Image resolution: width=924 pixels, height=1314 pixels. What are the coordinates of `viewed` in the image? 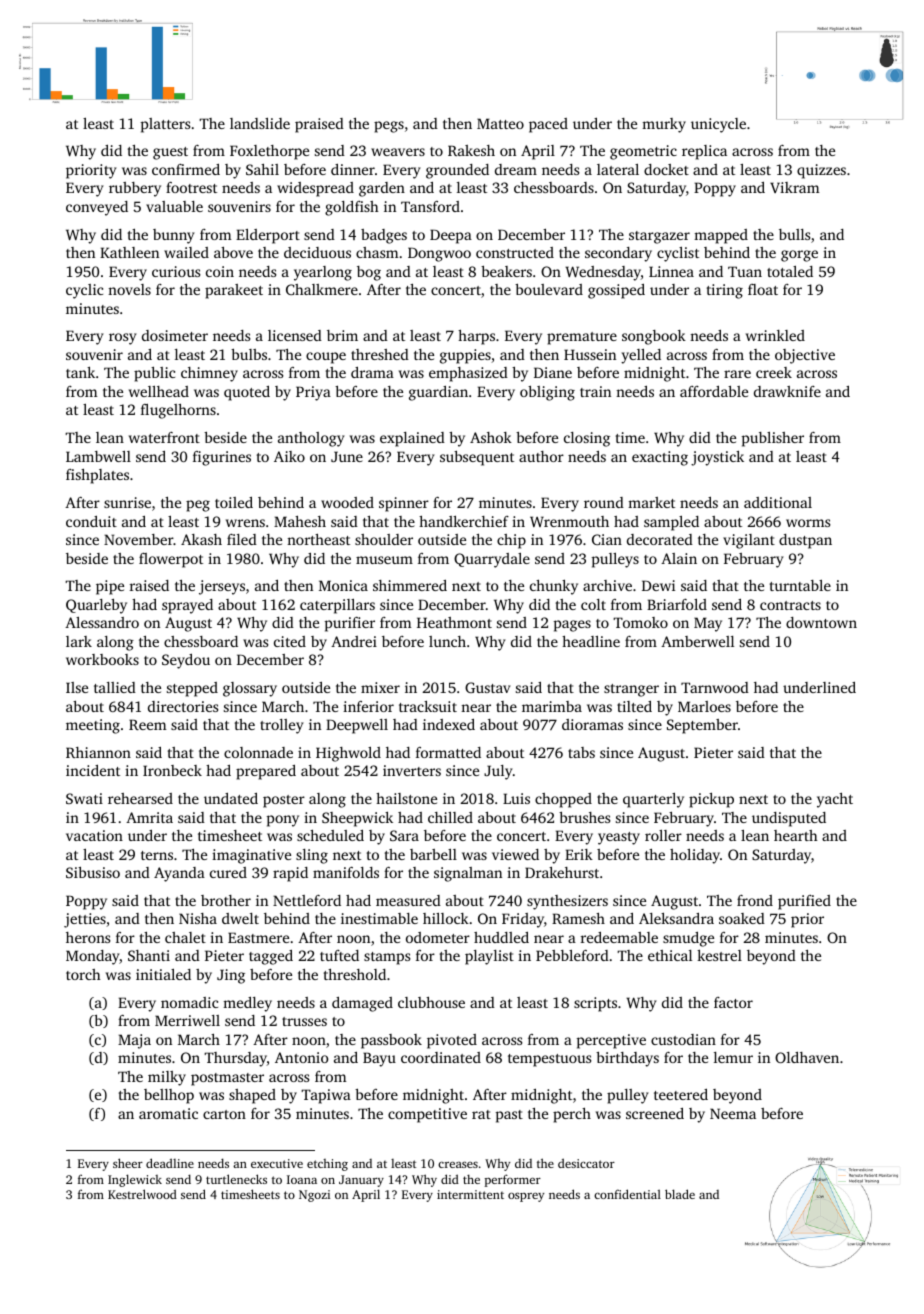 It's located at (515, 854).
